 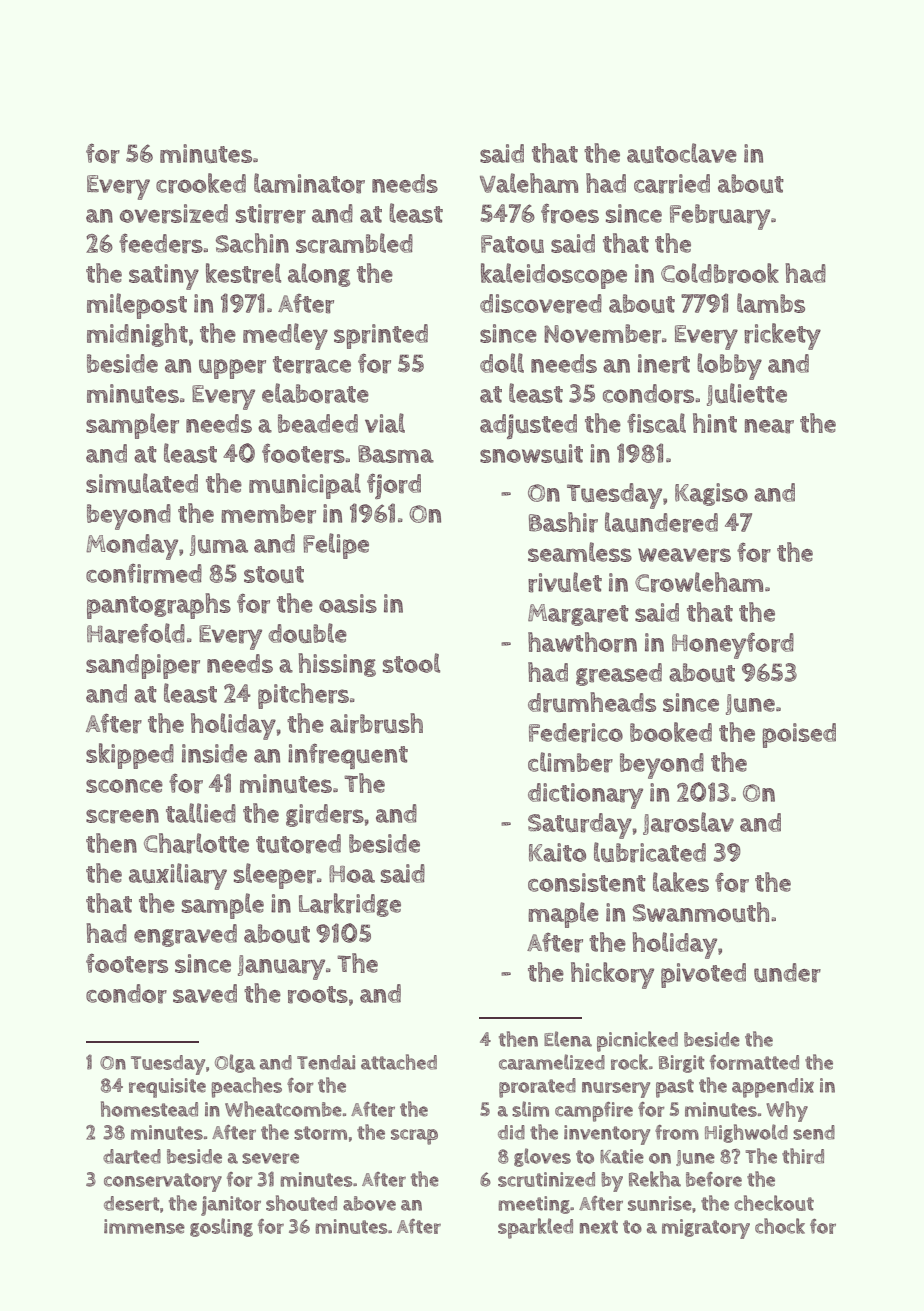 I want to click on Kaito, so click(x=557, y=852).
